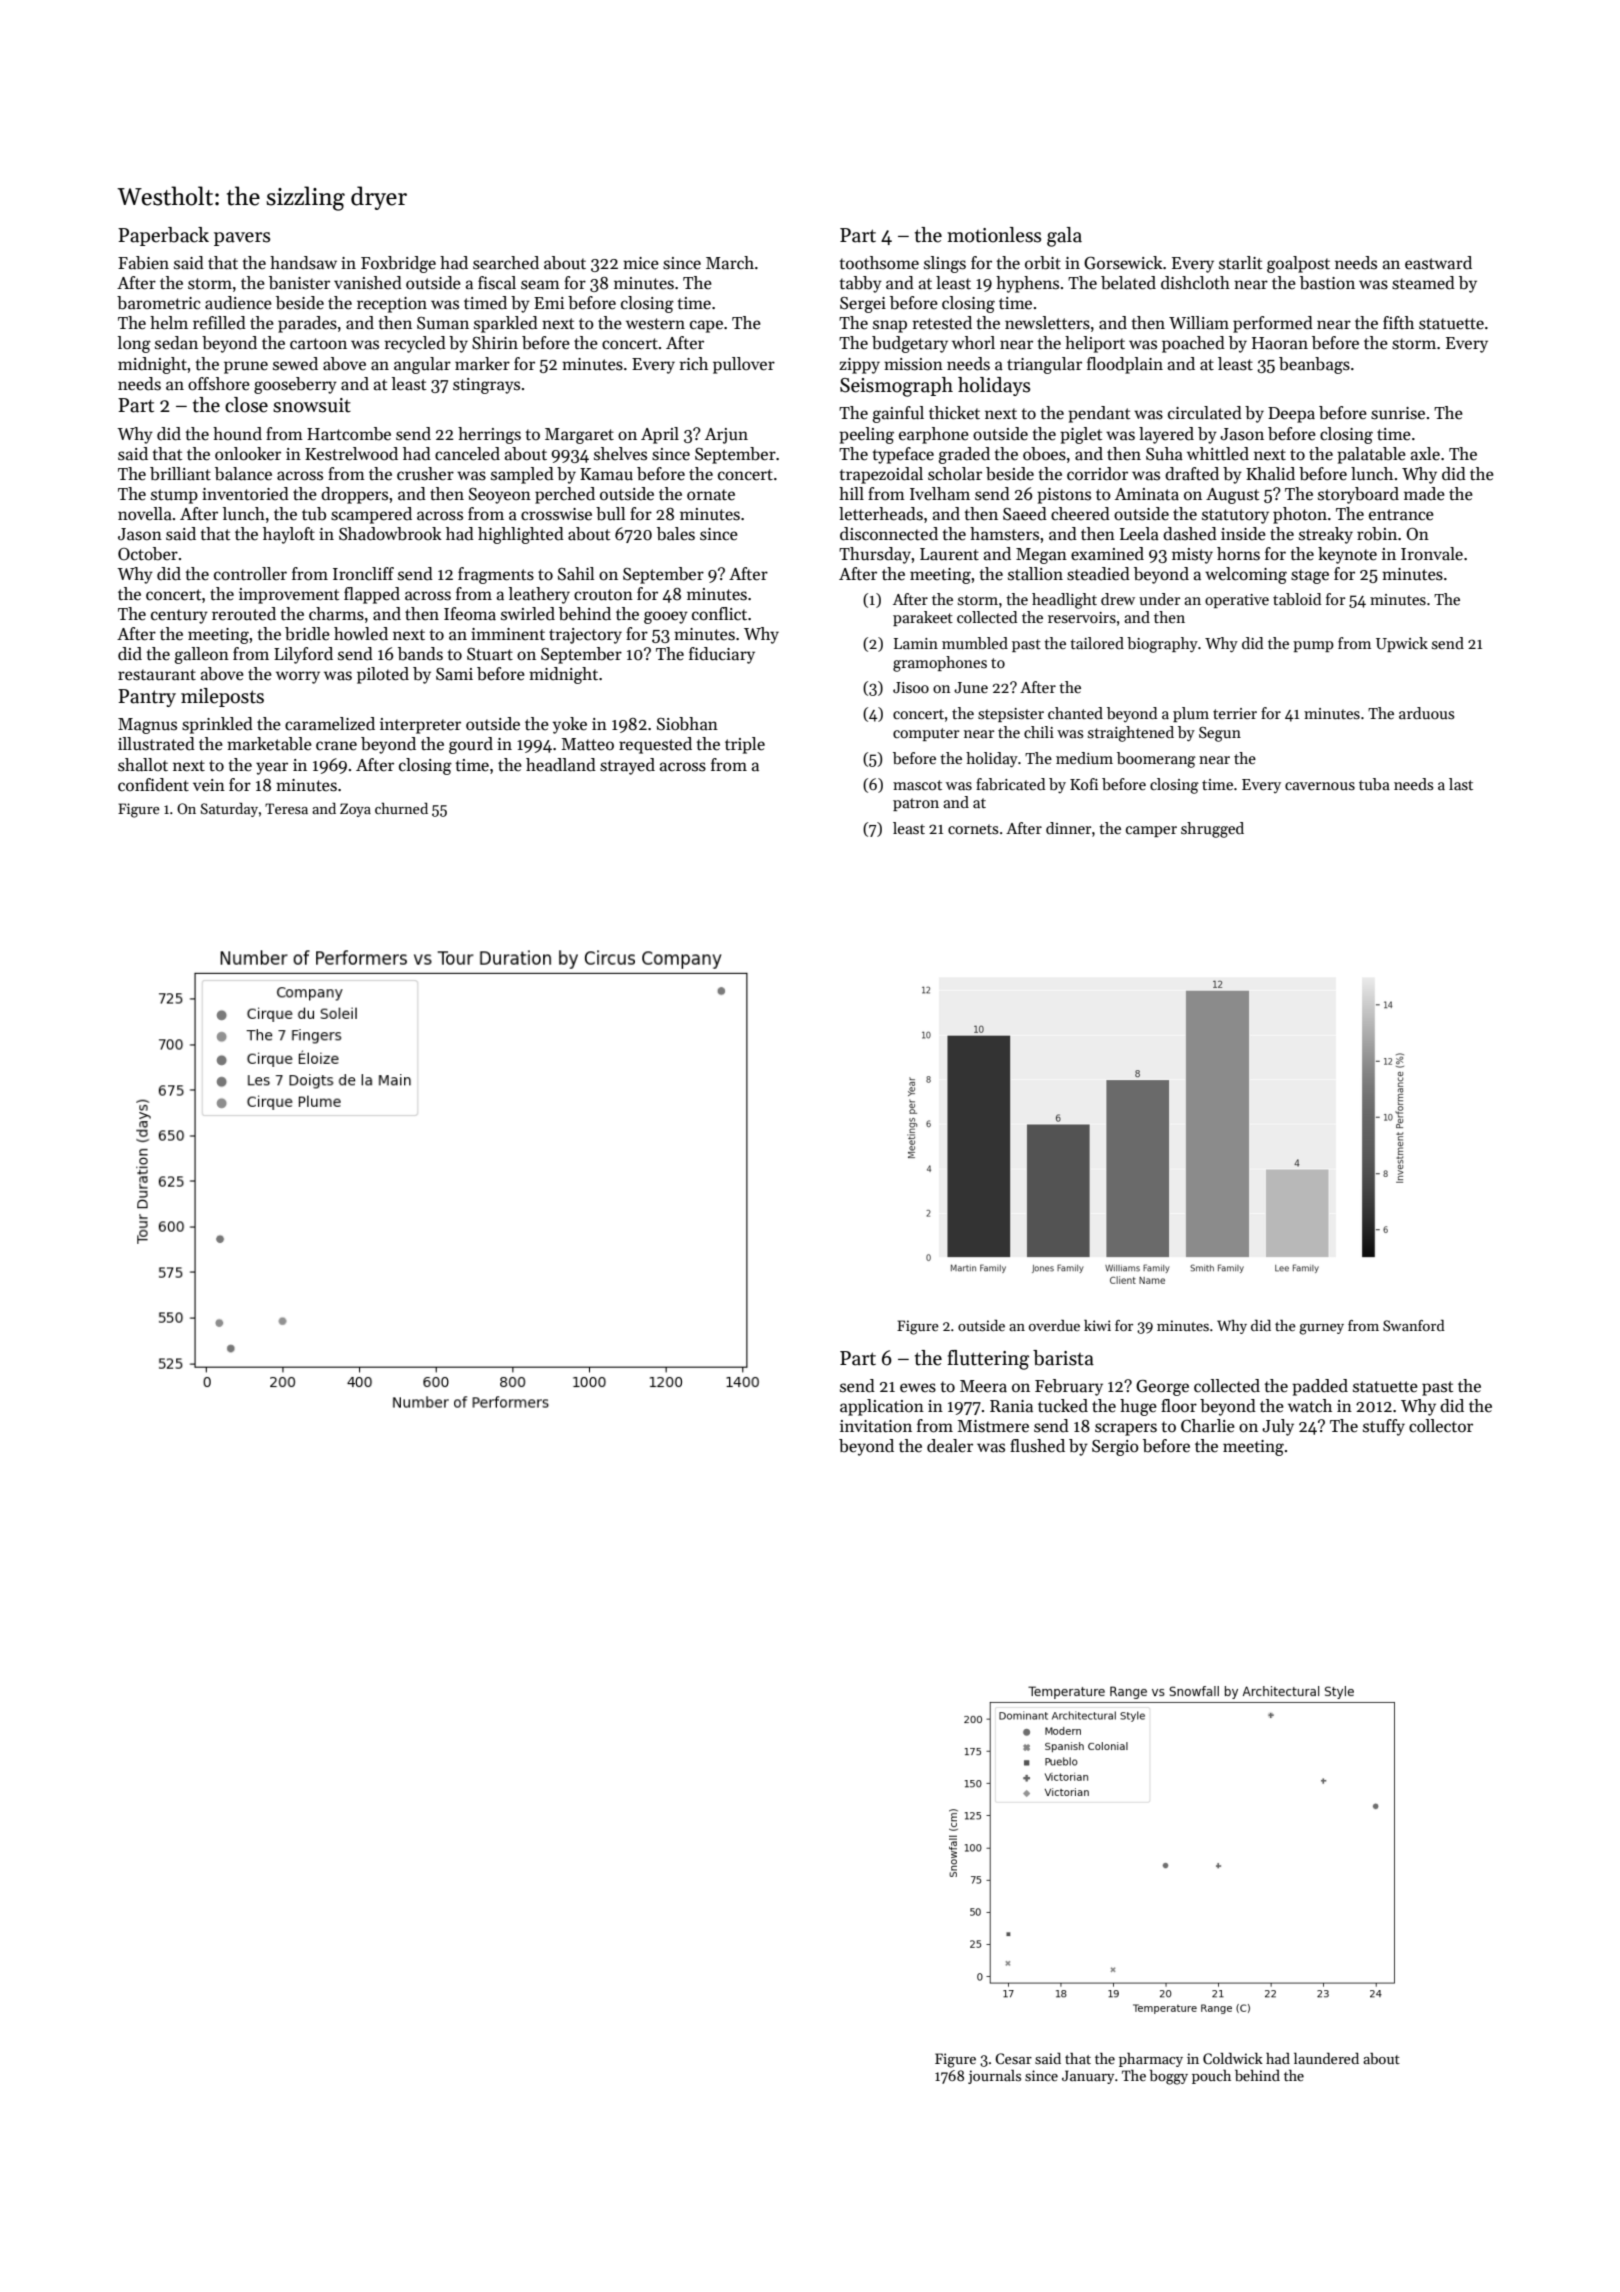 This screenshot has width=1620, height=2292. What do you see at coordinates (1414, 1325) in the screenshot?
I see `Swanford` at bounding box center [1414, 1325].
